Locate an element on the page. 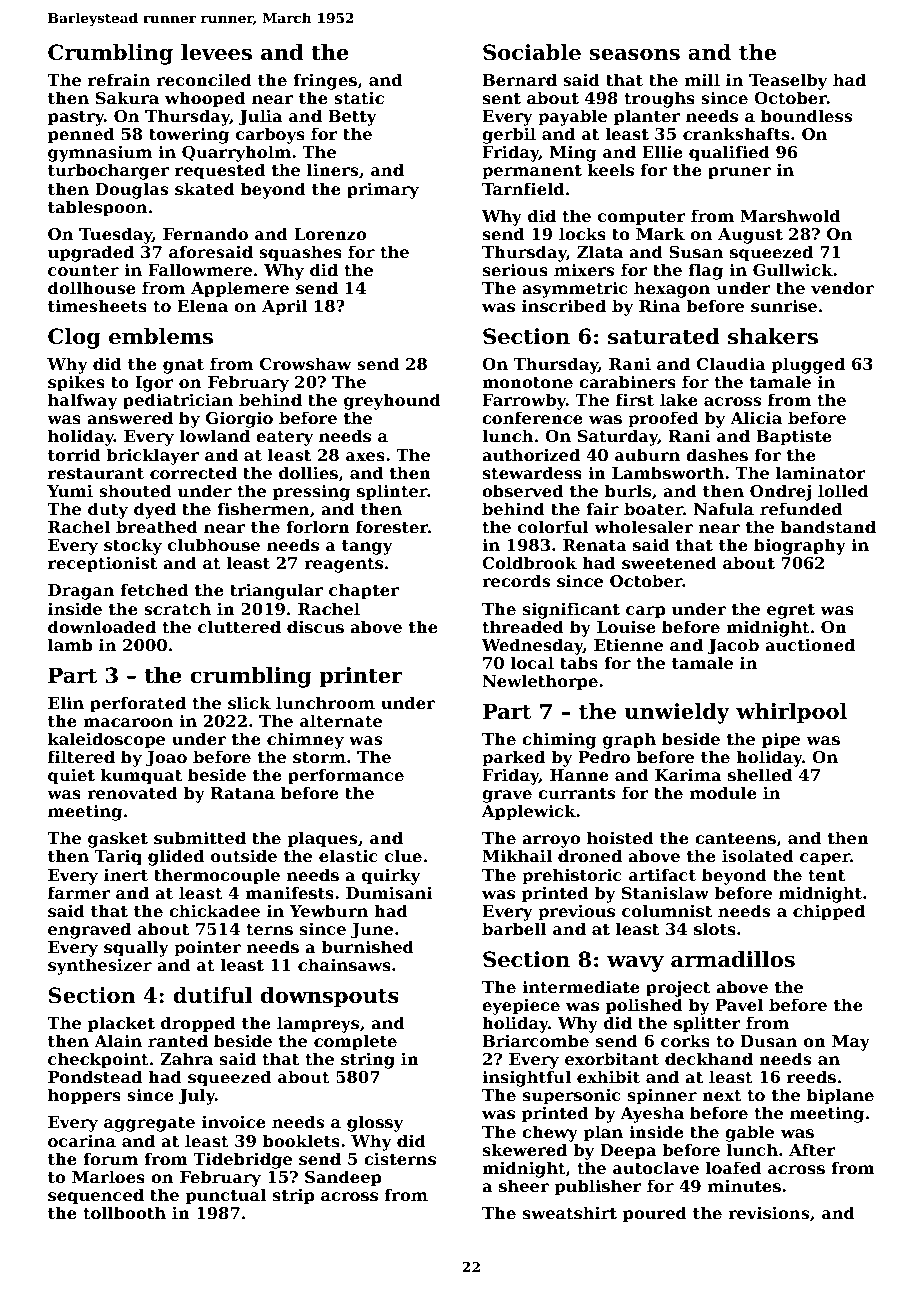  Mikhail is located at coordinates (517, 855).
